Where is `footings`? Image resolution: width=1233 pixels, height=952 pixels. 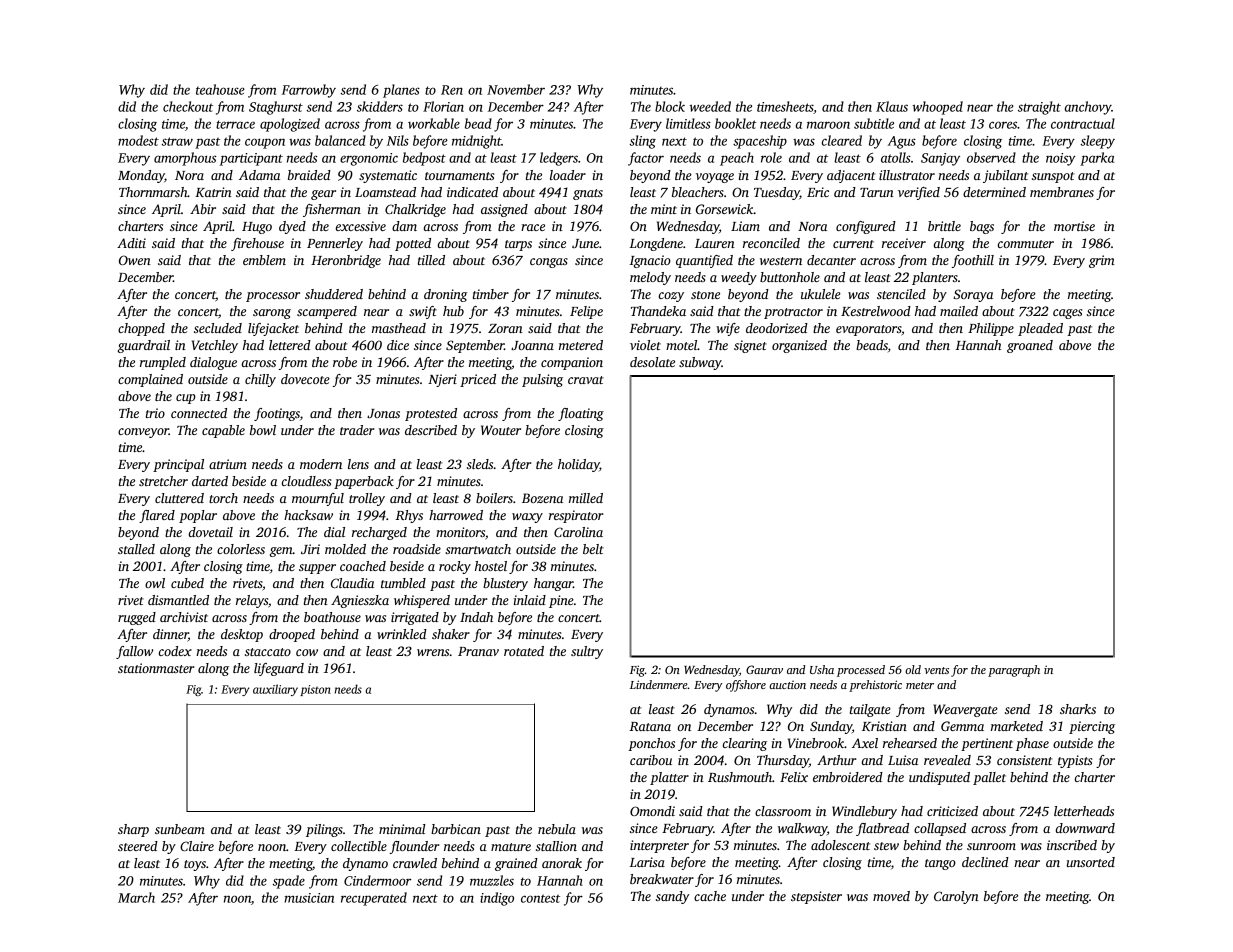 footings is located at coordinates (277, 414).
